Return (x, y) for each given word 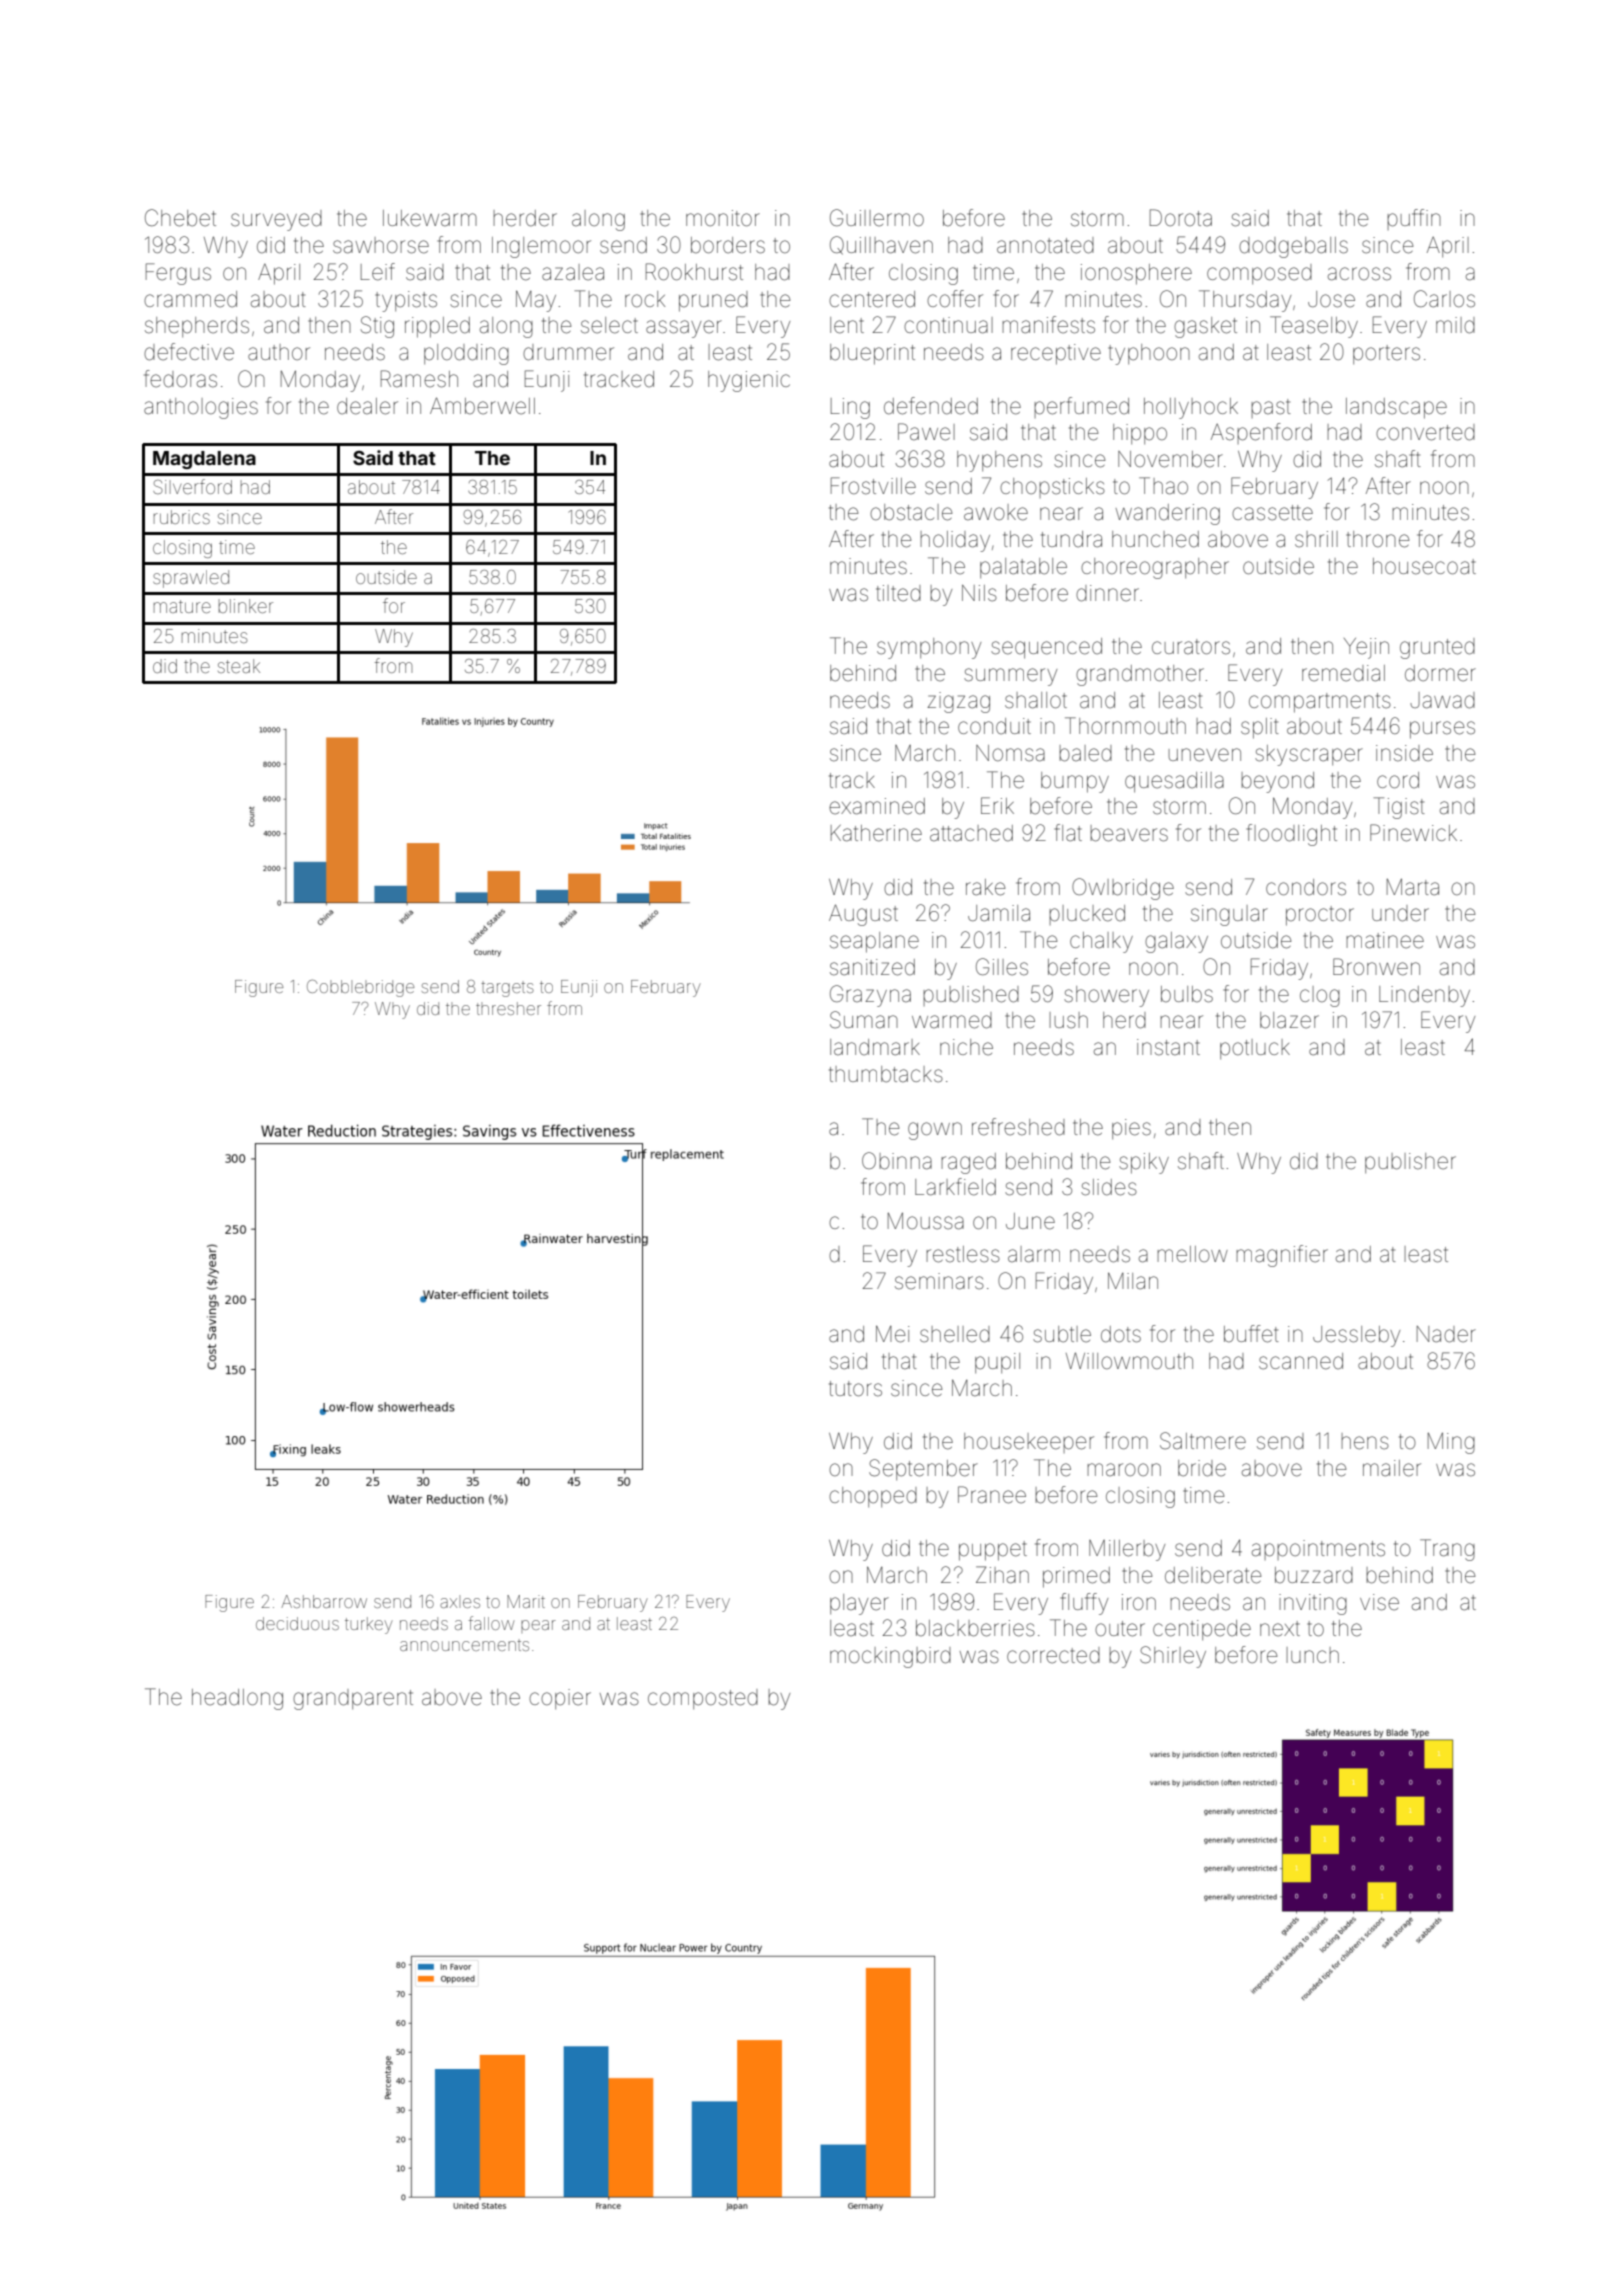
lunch (1313, 1655)
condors (1306, 887)
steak (239, 666)
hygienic (749, 381)
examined (877, 806)
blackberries (975, 1628)
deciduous (297, 1623)
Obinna (897, 1161)
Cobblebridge (360, 988)
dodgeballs (1293, 247)
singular (1229, 915)
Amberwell (482, 406)
